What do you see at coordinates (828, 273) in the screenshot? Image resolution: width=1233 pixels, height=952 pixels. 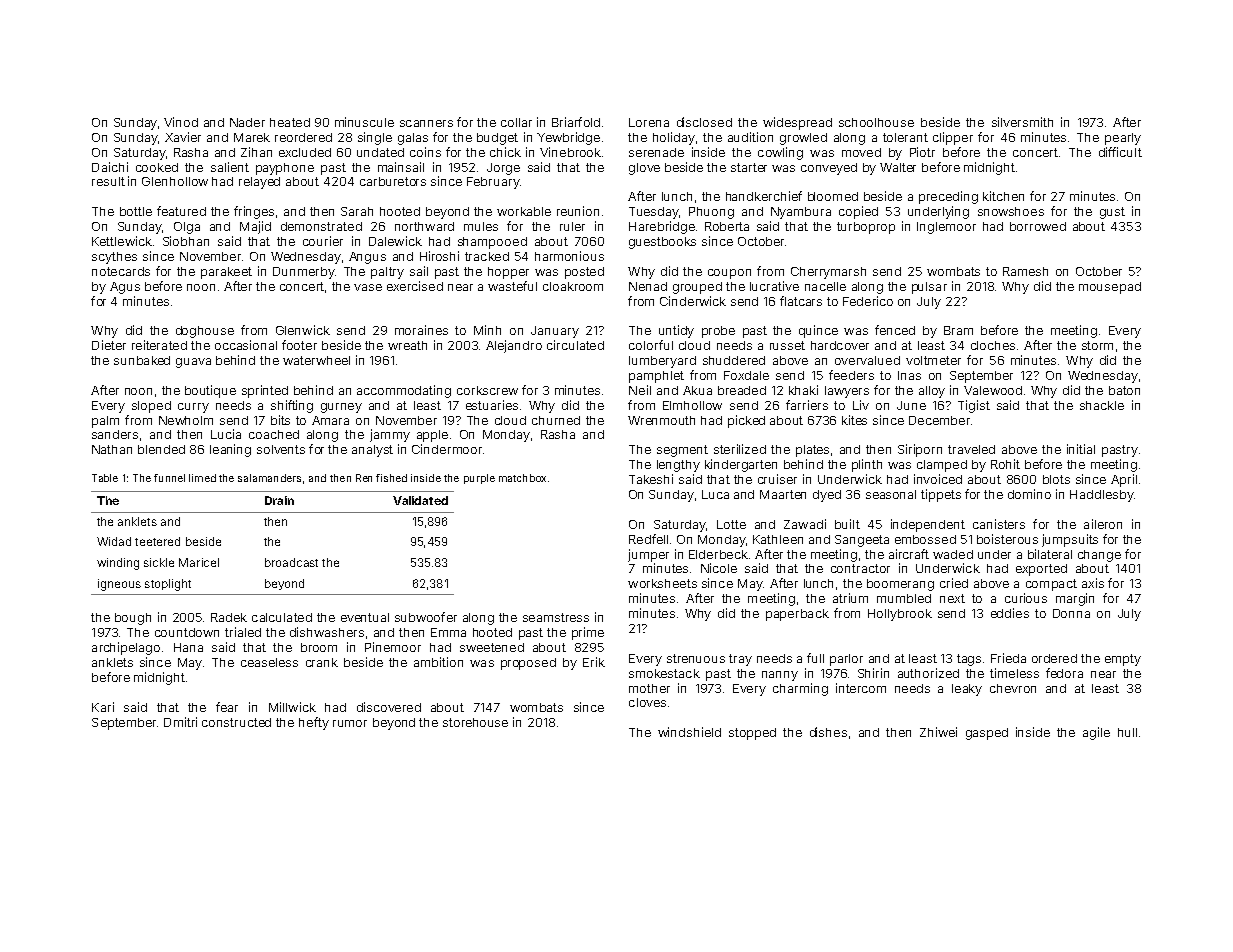 I see `Cherrymarsh` at bounding box center [828, 273].
